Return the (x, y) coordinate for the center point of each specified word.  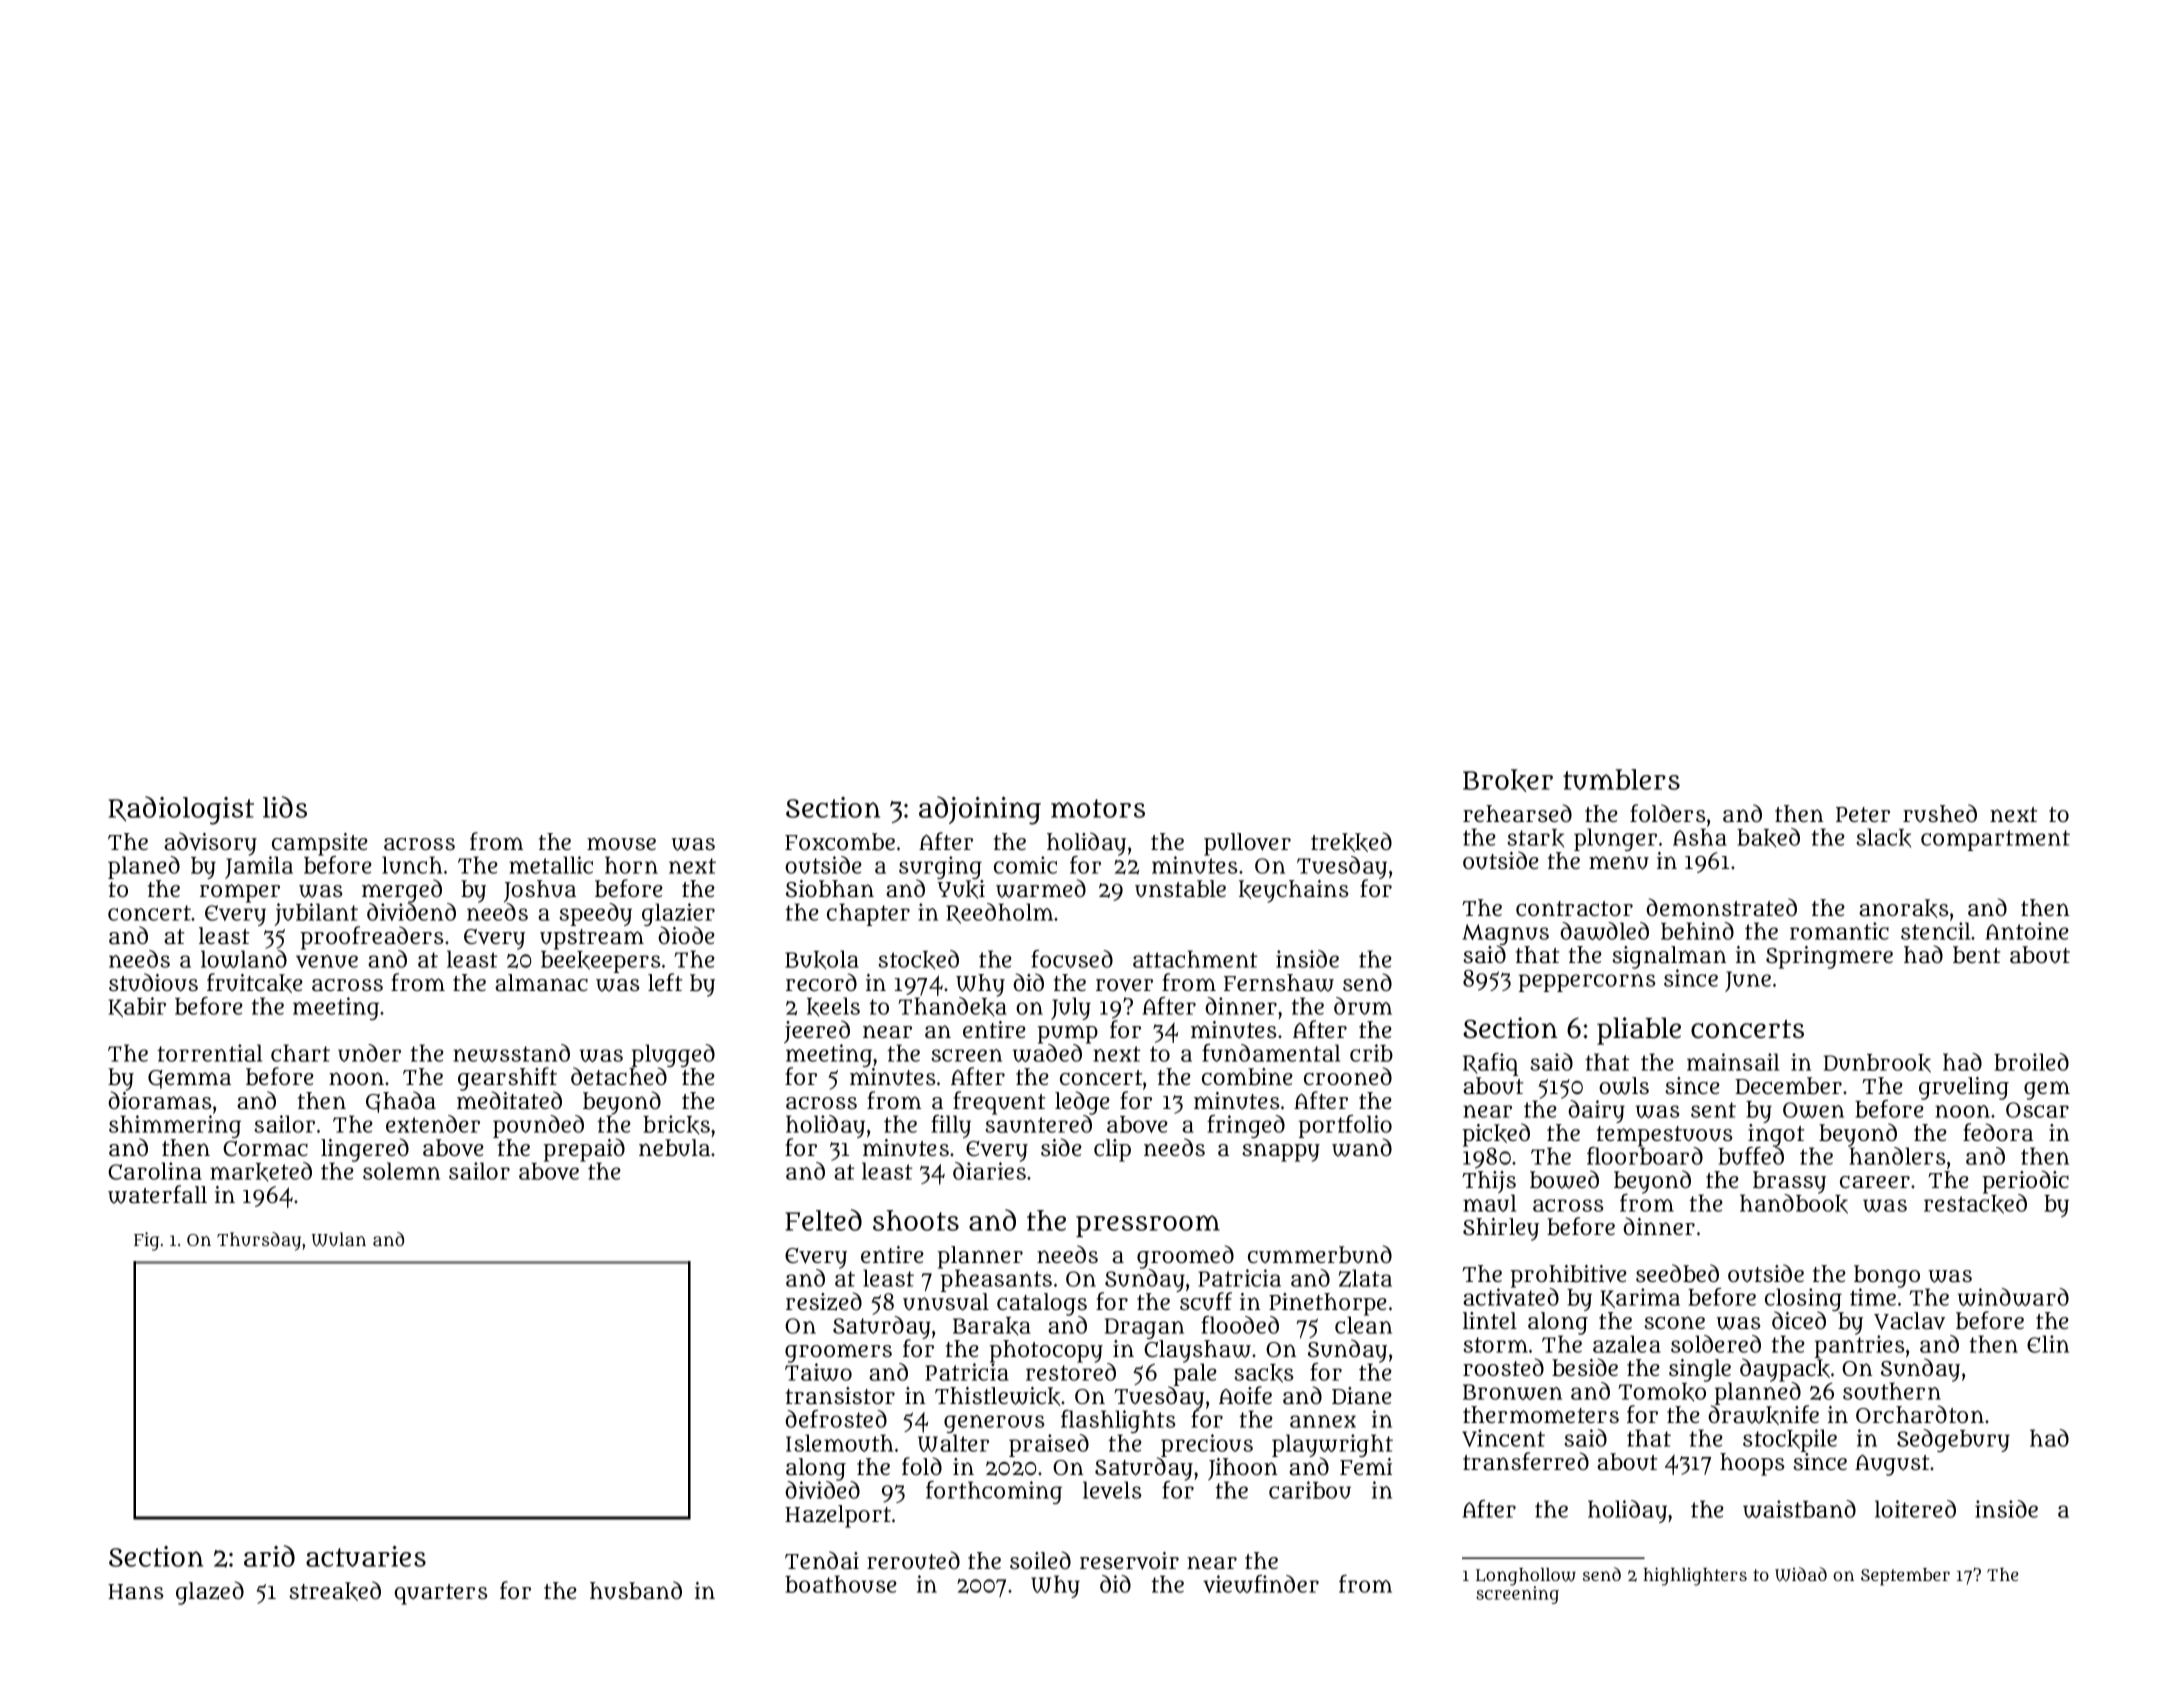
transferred (1526, 1461)
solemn (401, 1171)
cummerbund (1320, 1254)
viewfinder (1261, 1584)
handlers (1897, 1156)
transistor (840, 1396)
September (1905, 1577)
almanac (541, 983)
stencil (1935, 931)
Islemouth (839, 1443)
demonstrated (1721, 907)
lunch (412, 865)
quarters (441, 1594)
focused (1072, 959)
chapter (868, 914)
